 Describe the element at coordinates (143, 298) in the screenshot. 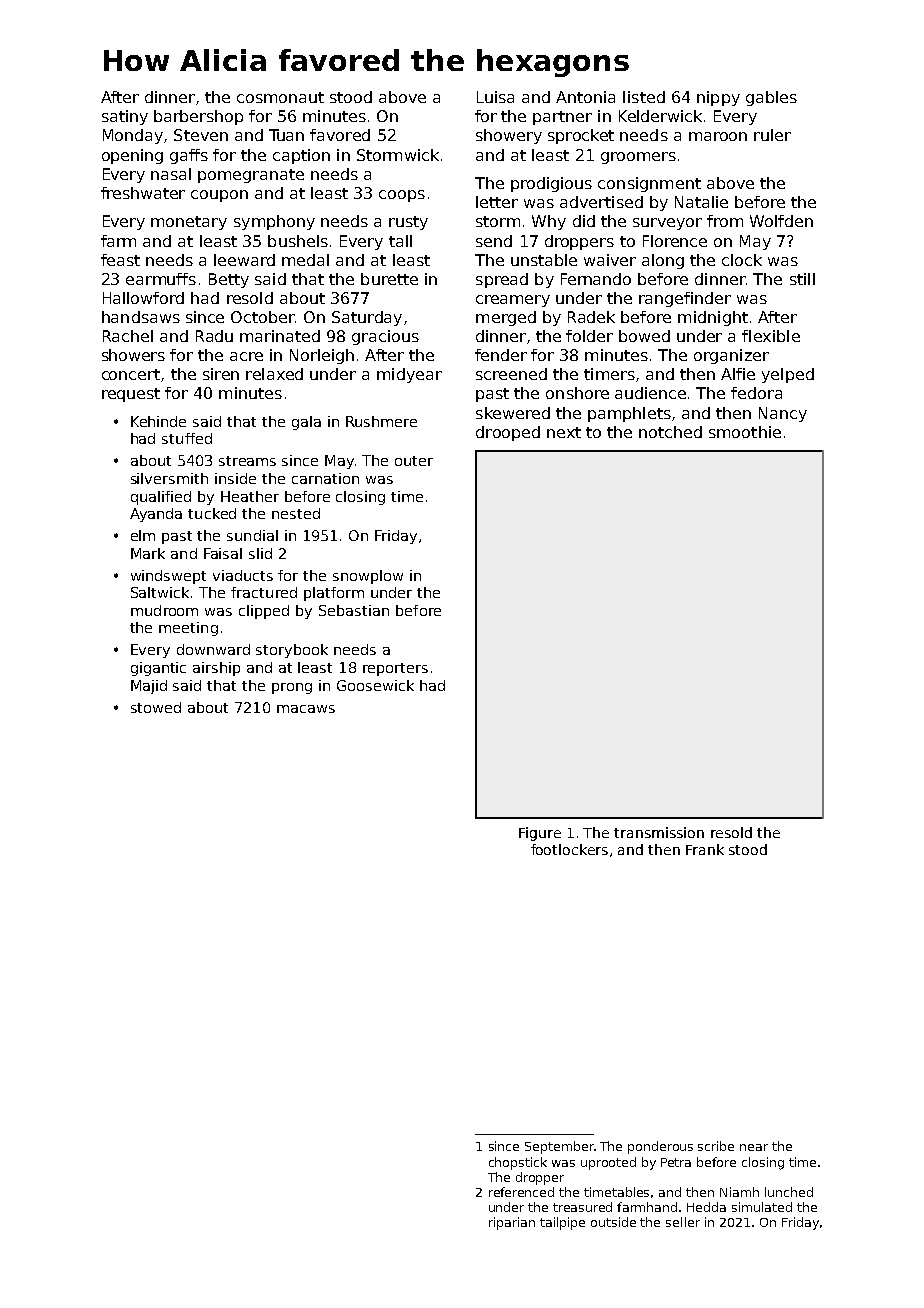

I see `Hallowford` at that location.
